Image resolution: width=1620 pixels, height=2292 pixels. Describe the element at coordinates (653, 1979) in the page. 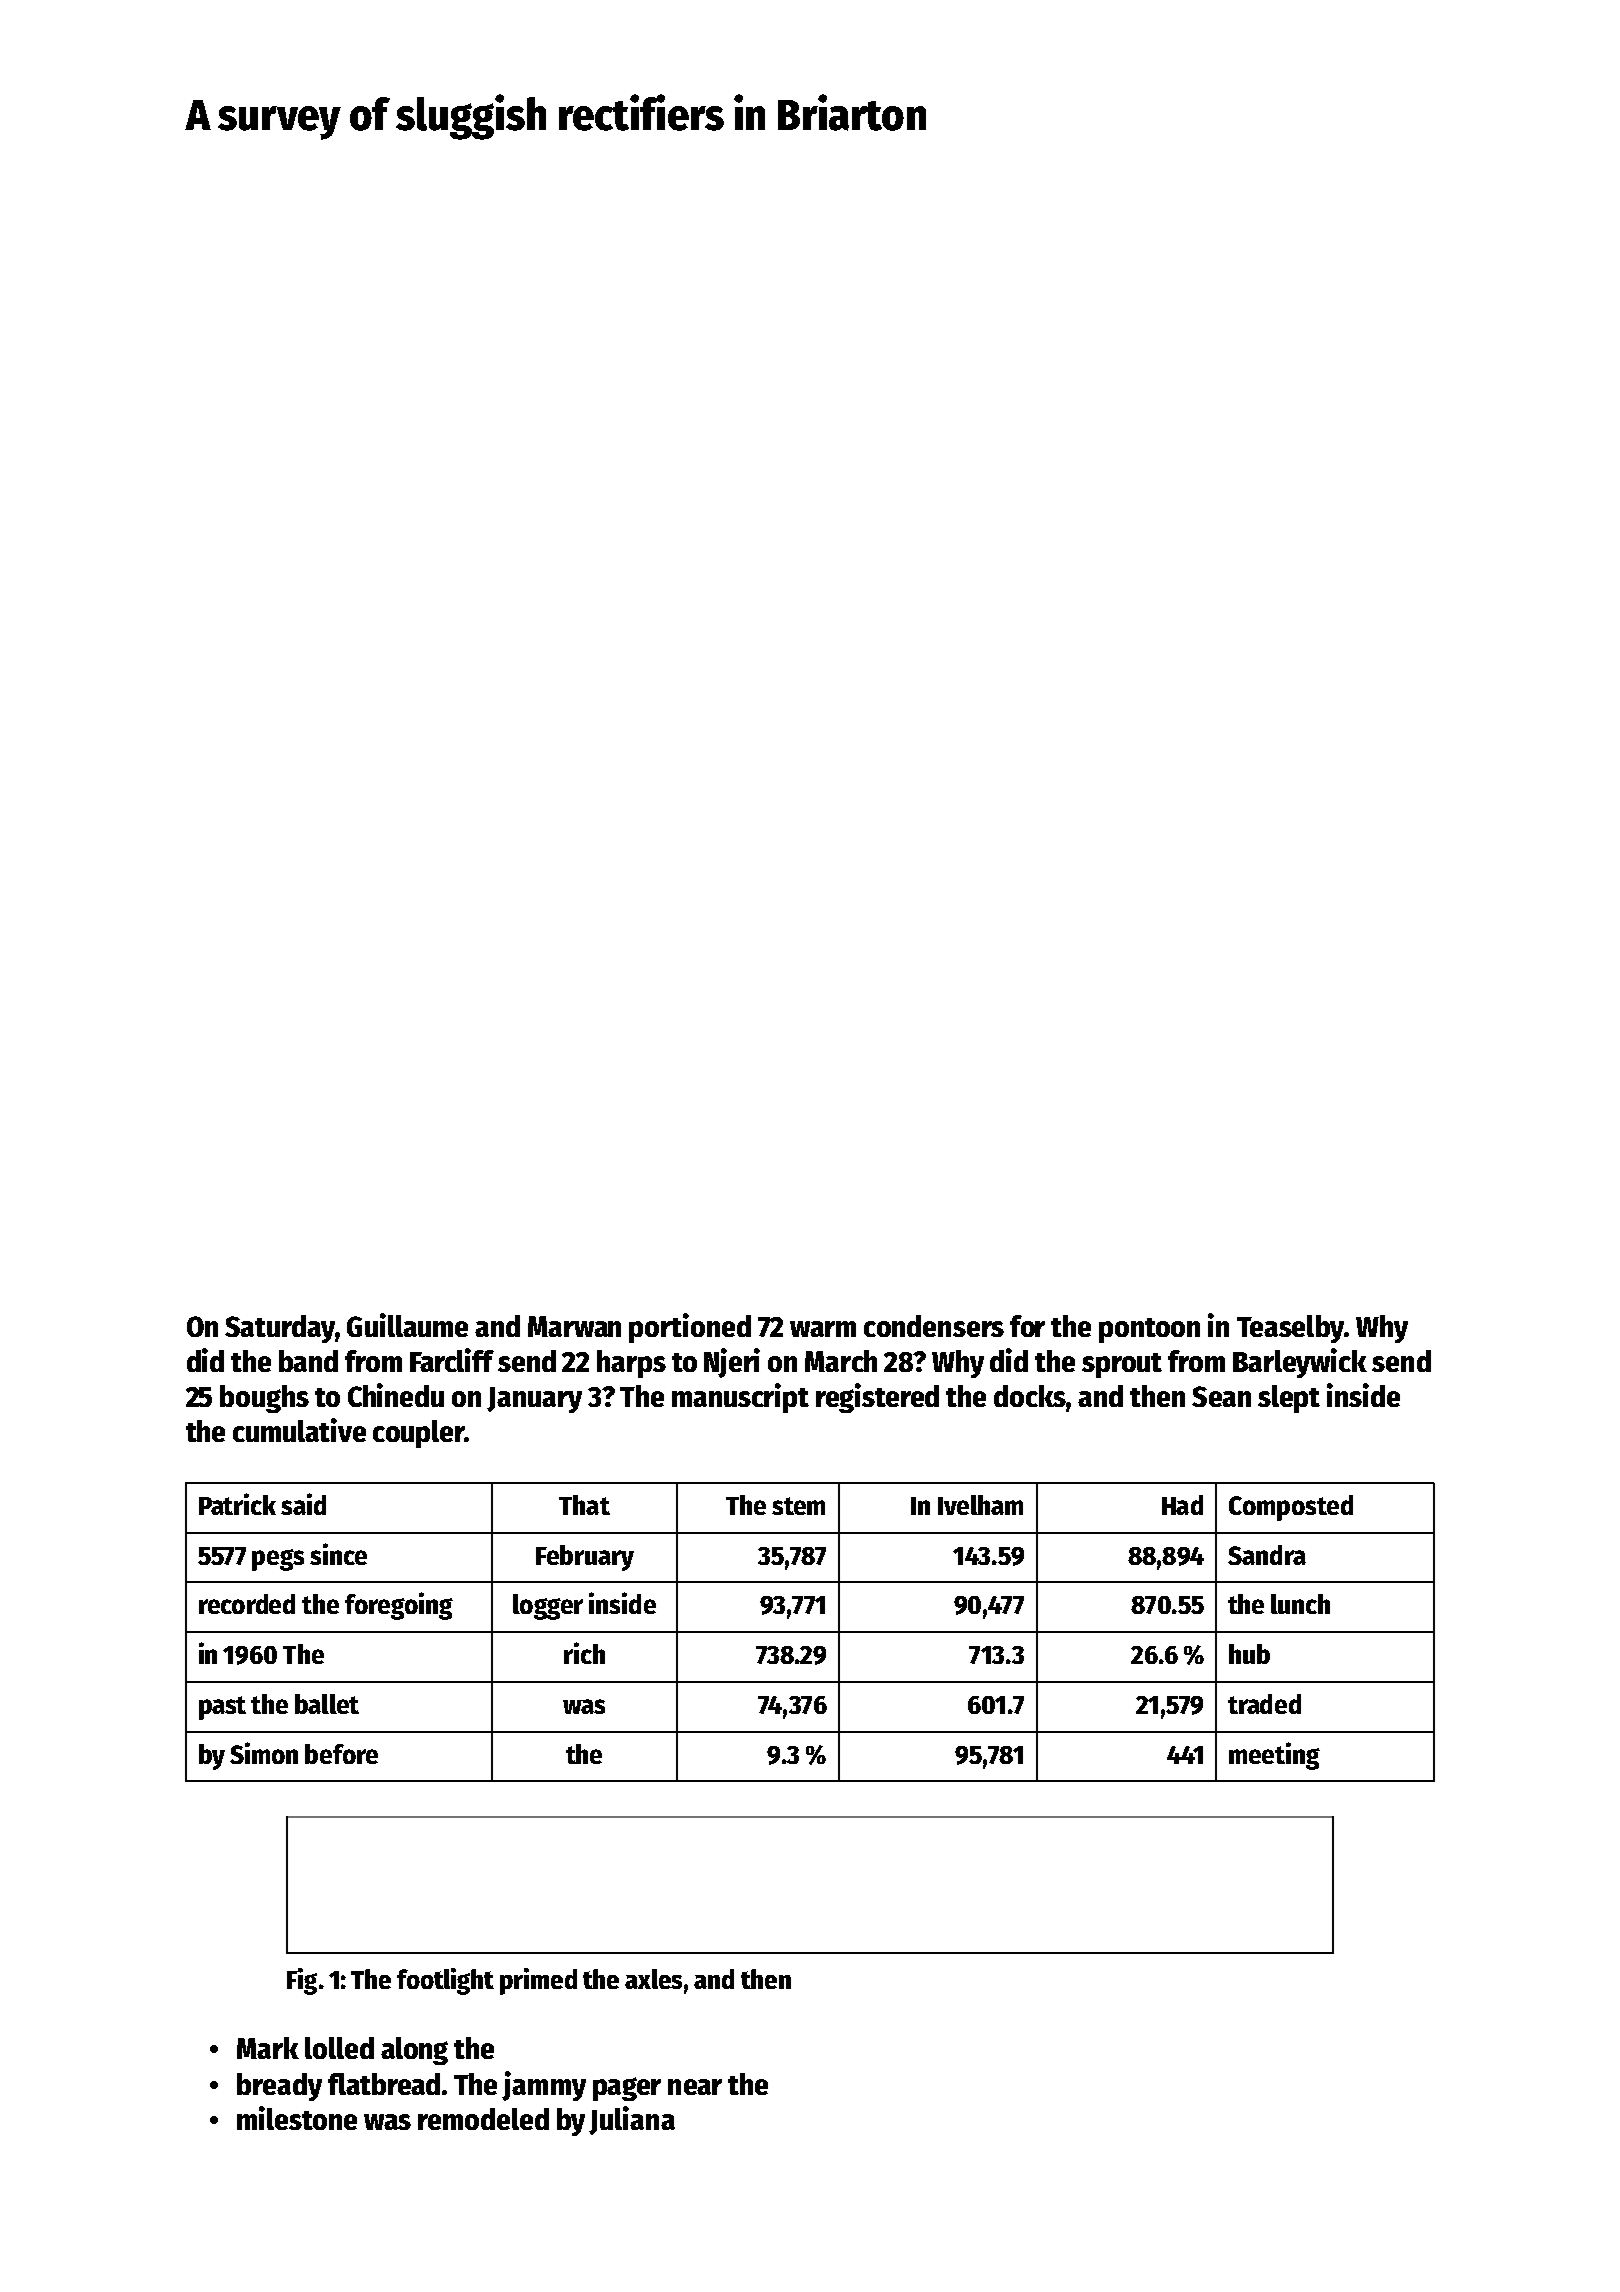

I see `axles` at that location.
